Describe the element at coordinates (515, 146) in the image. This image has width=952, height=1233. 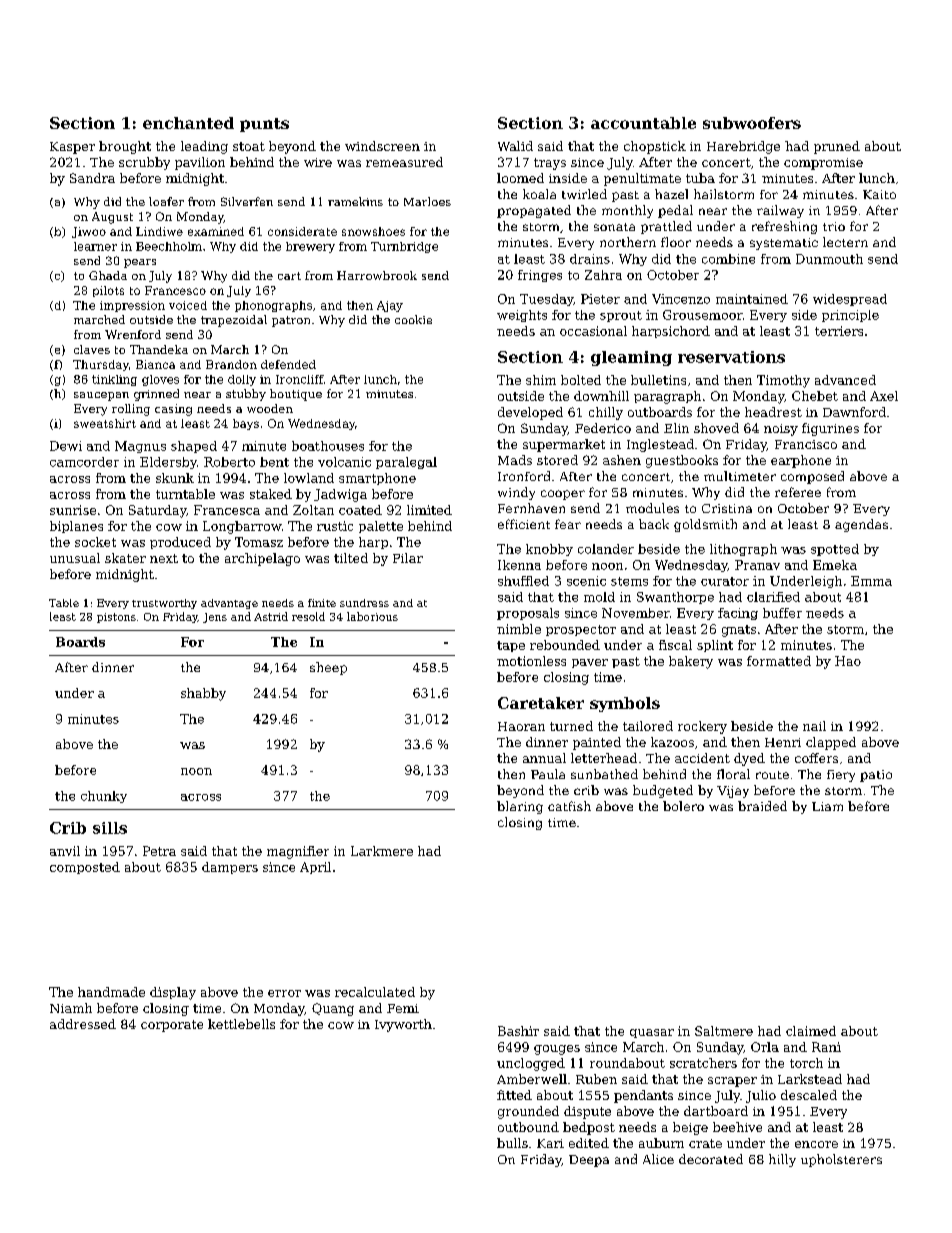
I see `Walid` at that location.
